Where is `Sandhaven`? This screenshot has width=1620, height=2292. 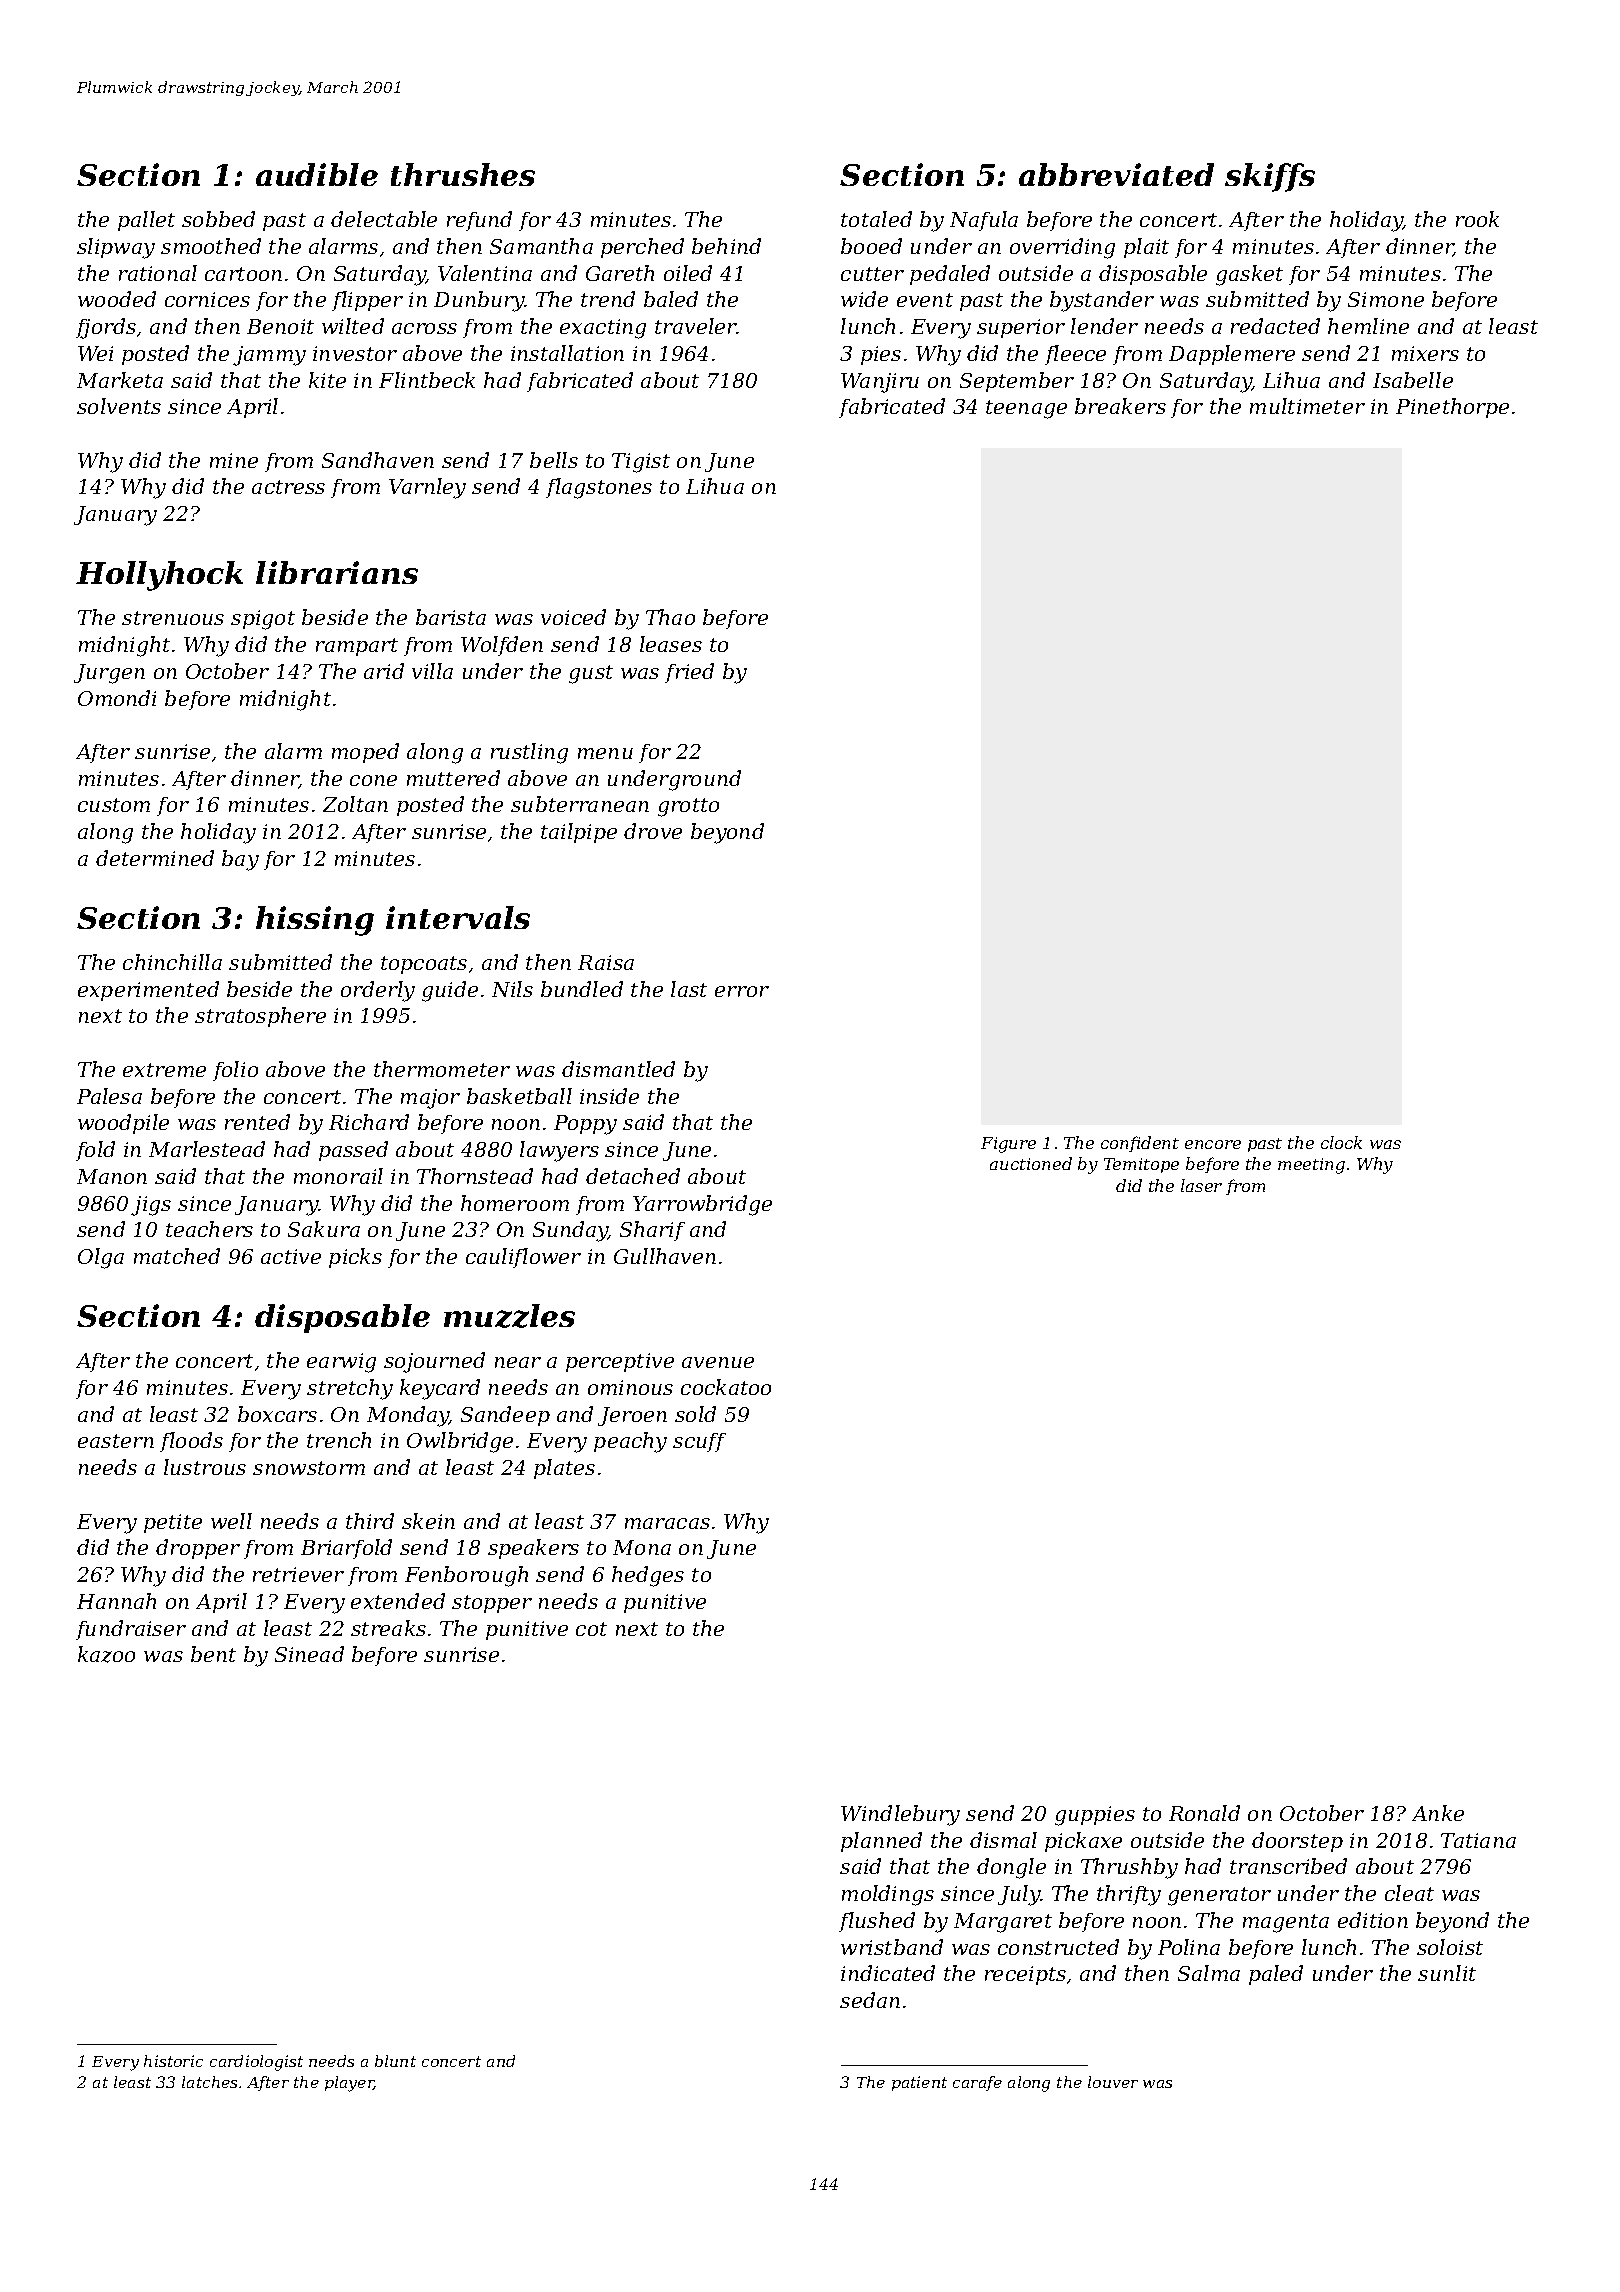 Sandhaven is located at coordinates (378, 460).
